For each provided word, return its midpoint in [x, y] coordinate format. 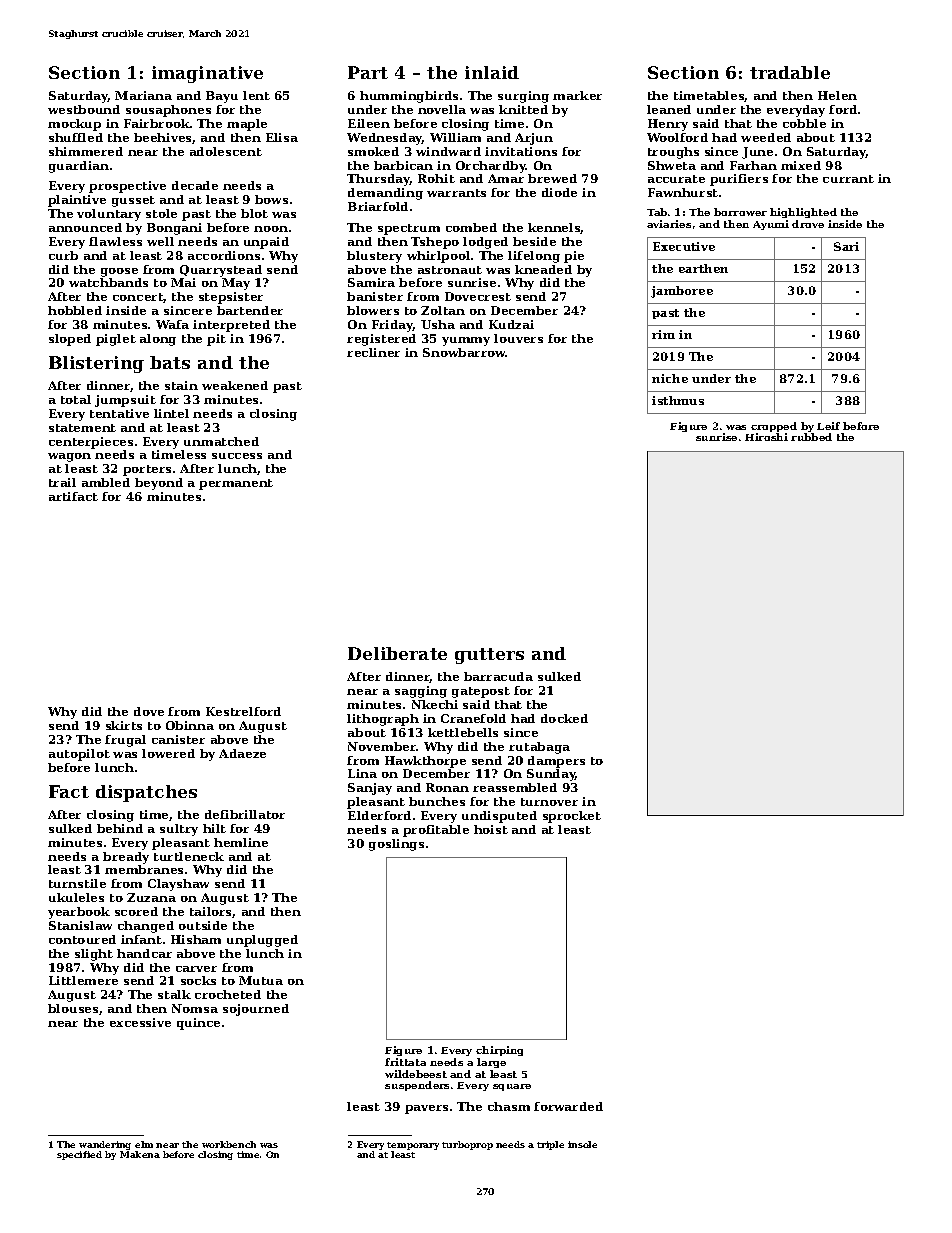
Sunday [551, 775]
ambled [106, 482]
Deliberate [397, 653]
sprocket [572, 817]
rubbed [811, 437]
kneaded [543, 269]
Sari [846, 246]
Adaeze [242, 753]
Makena [140, 1154]
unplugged [262, 941]
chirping [499, 1051]
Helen [837, 95]
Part [368, 72]
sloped [70, 340]
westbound [84, 109]
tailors [211, 912]
